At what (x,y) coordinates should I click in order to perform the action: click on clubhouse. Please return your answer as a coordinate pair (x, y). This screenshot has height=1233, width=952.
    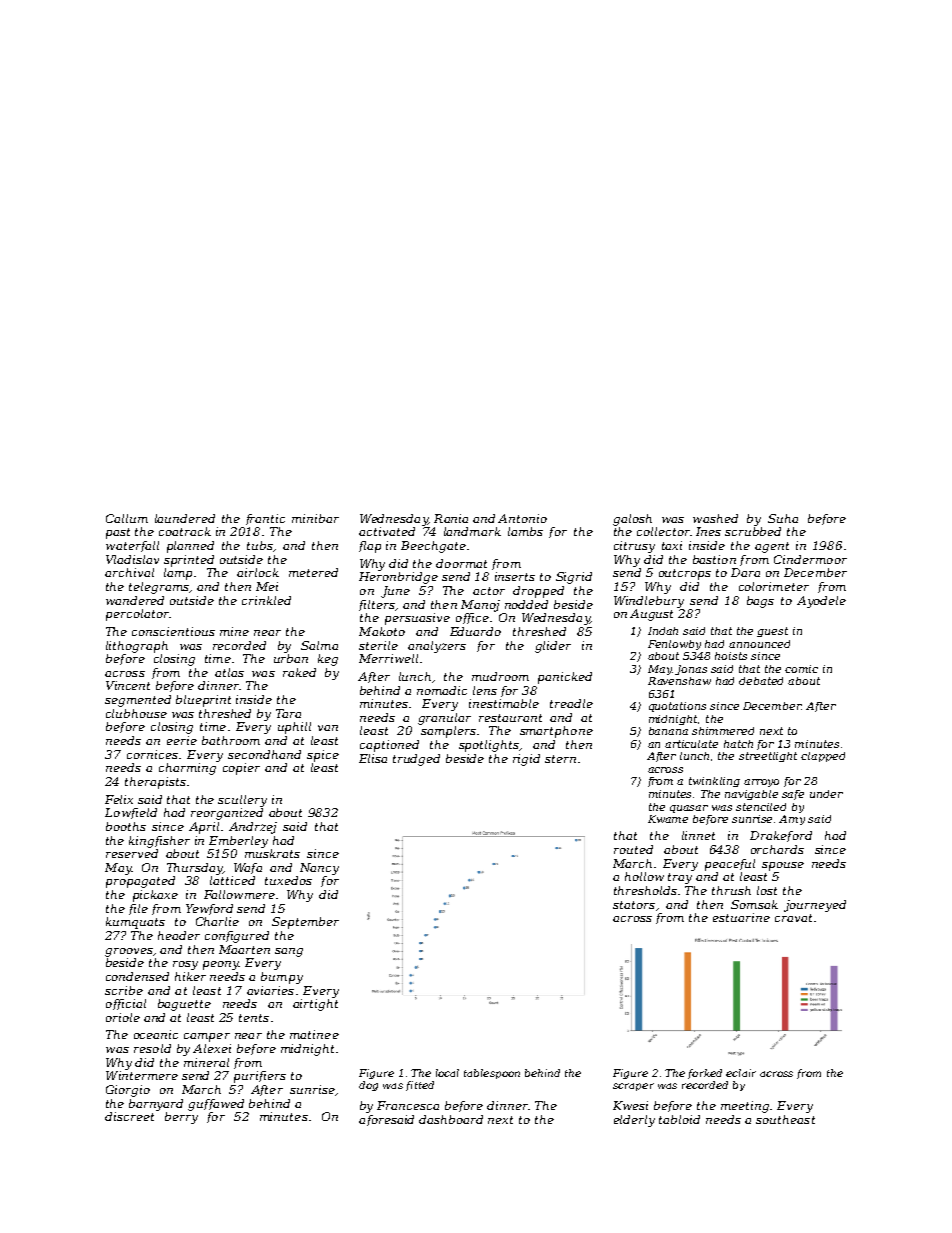
    Looking at the image, I should click on (136, 713).
